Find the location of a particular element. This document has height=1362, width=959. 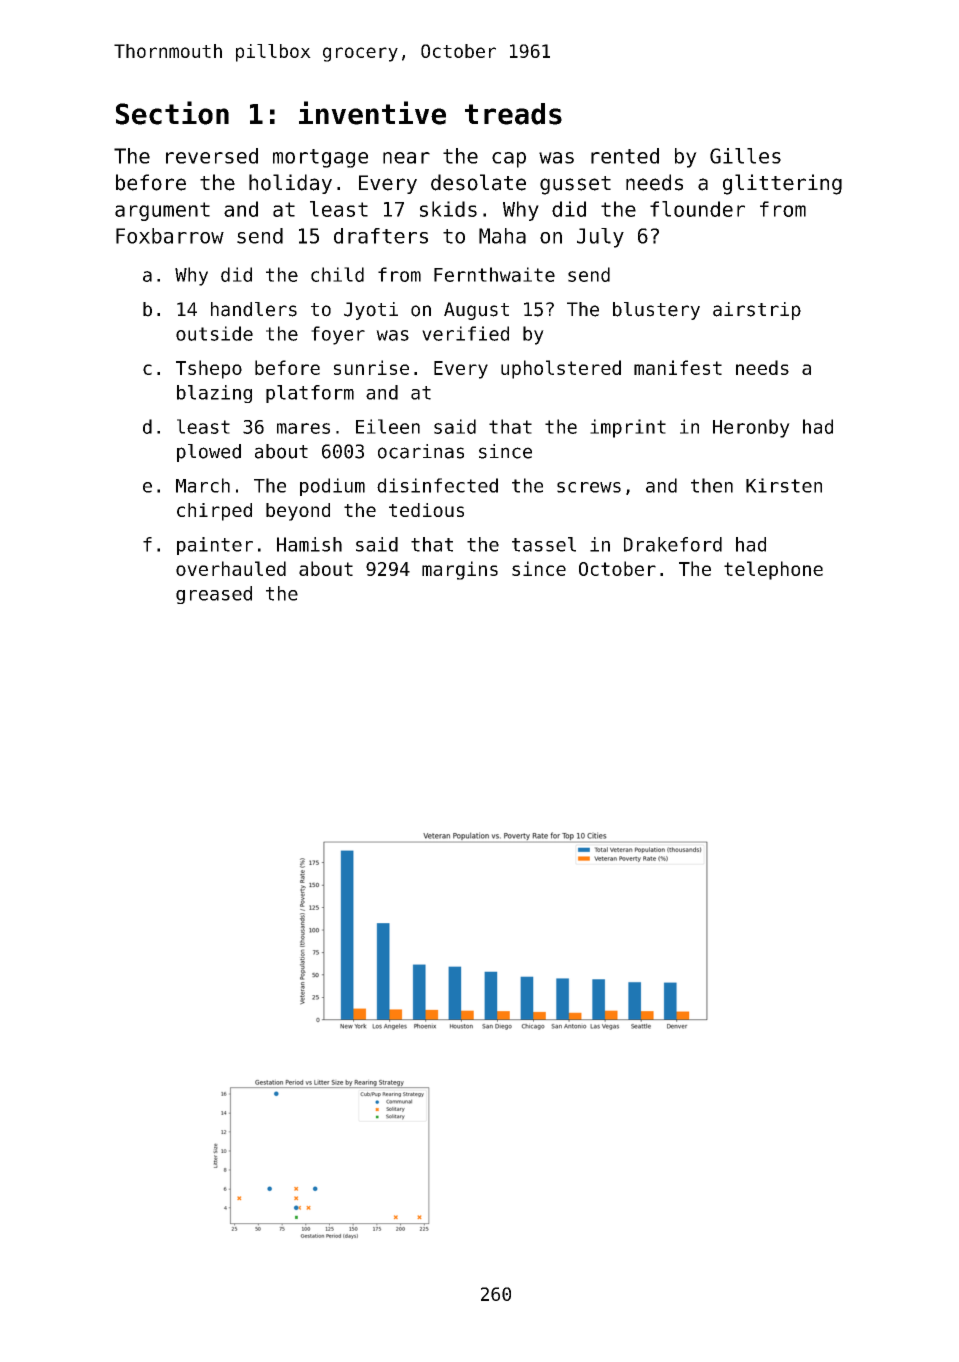

treads is located at coordinates (513, 114).
